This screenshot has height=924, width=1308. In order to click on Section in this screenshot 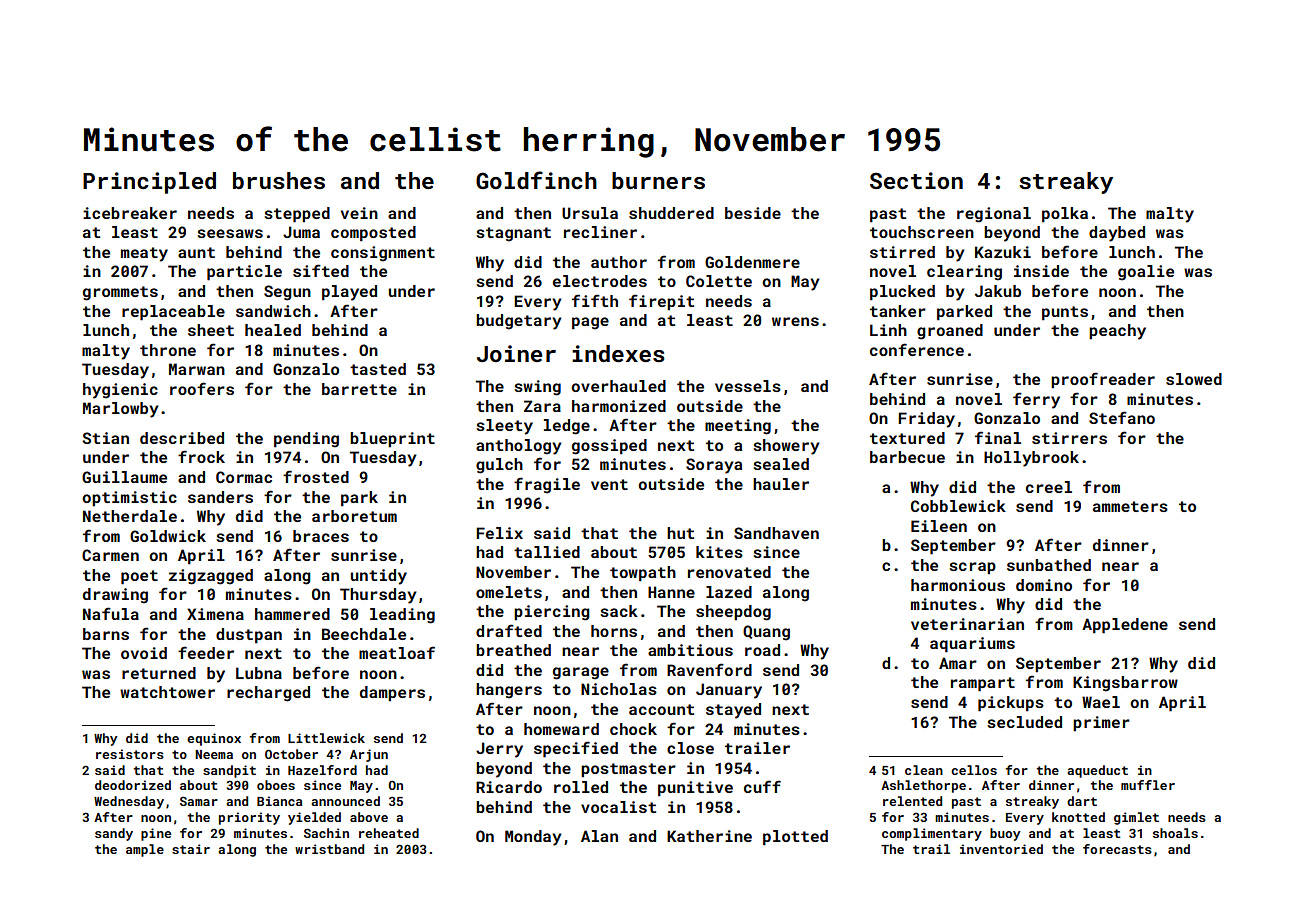, I will do `click(916, 180)`.
